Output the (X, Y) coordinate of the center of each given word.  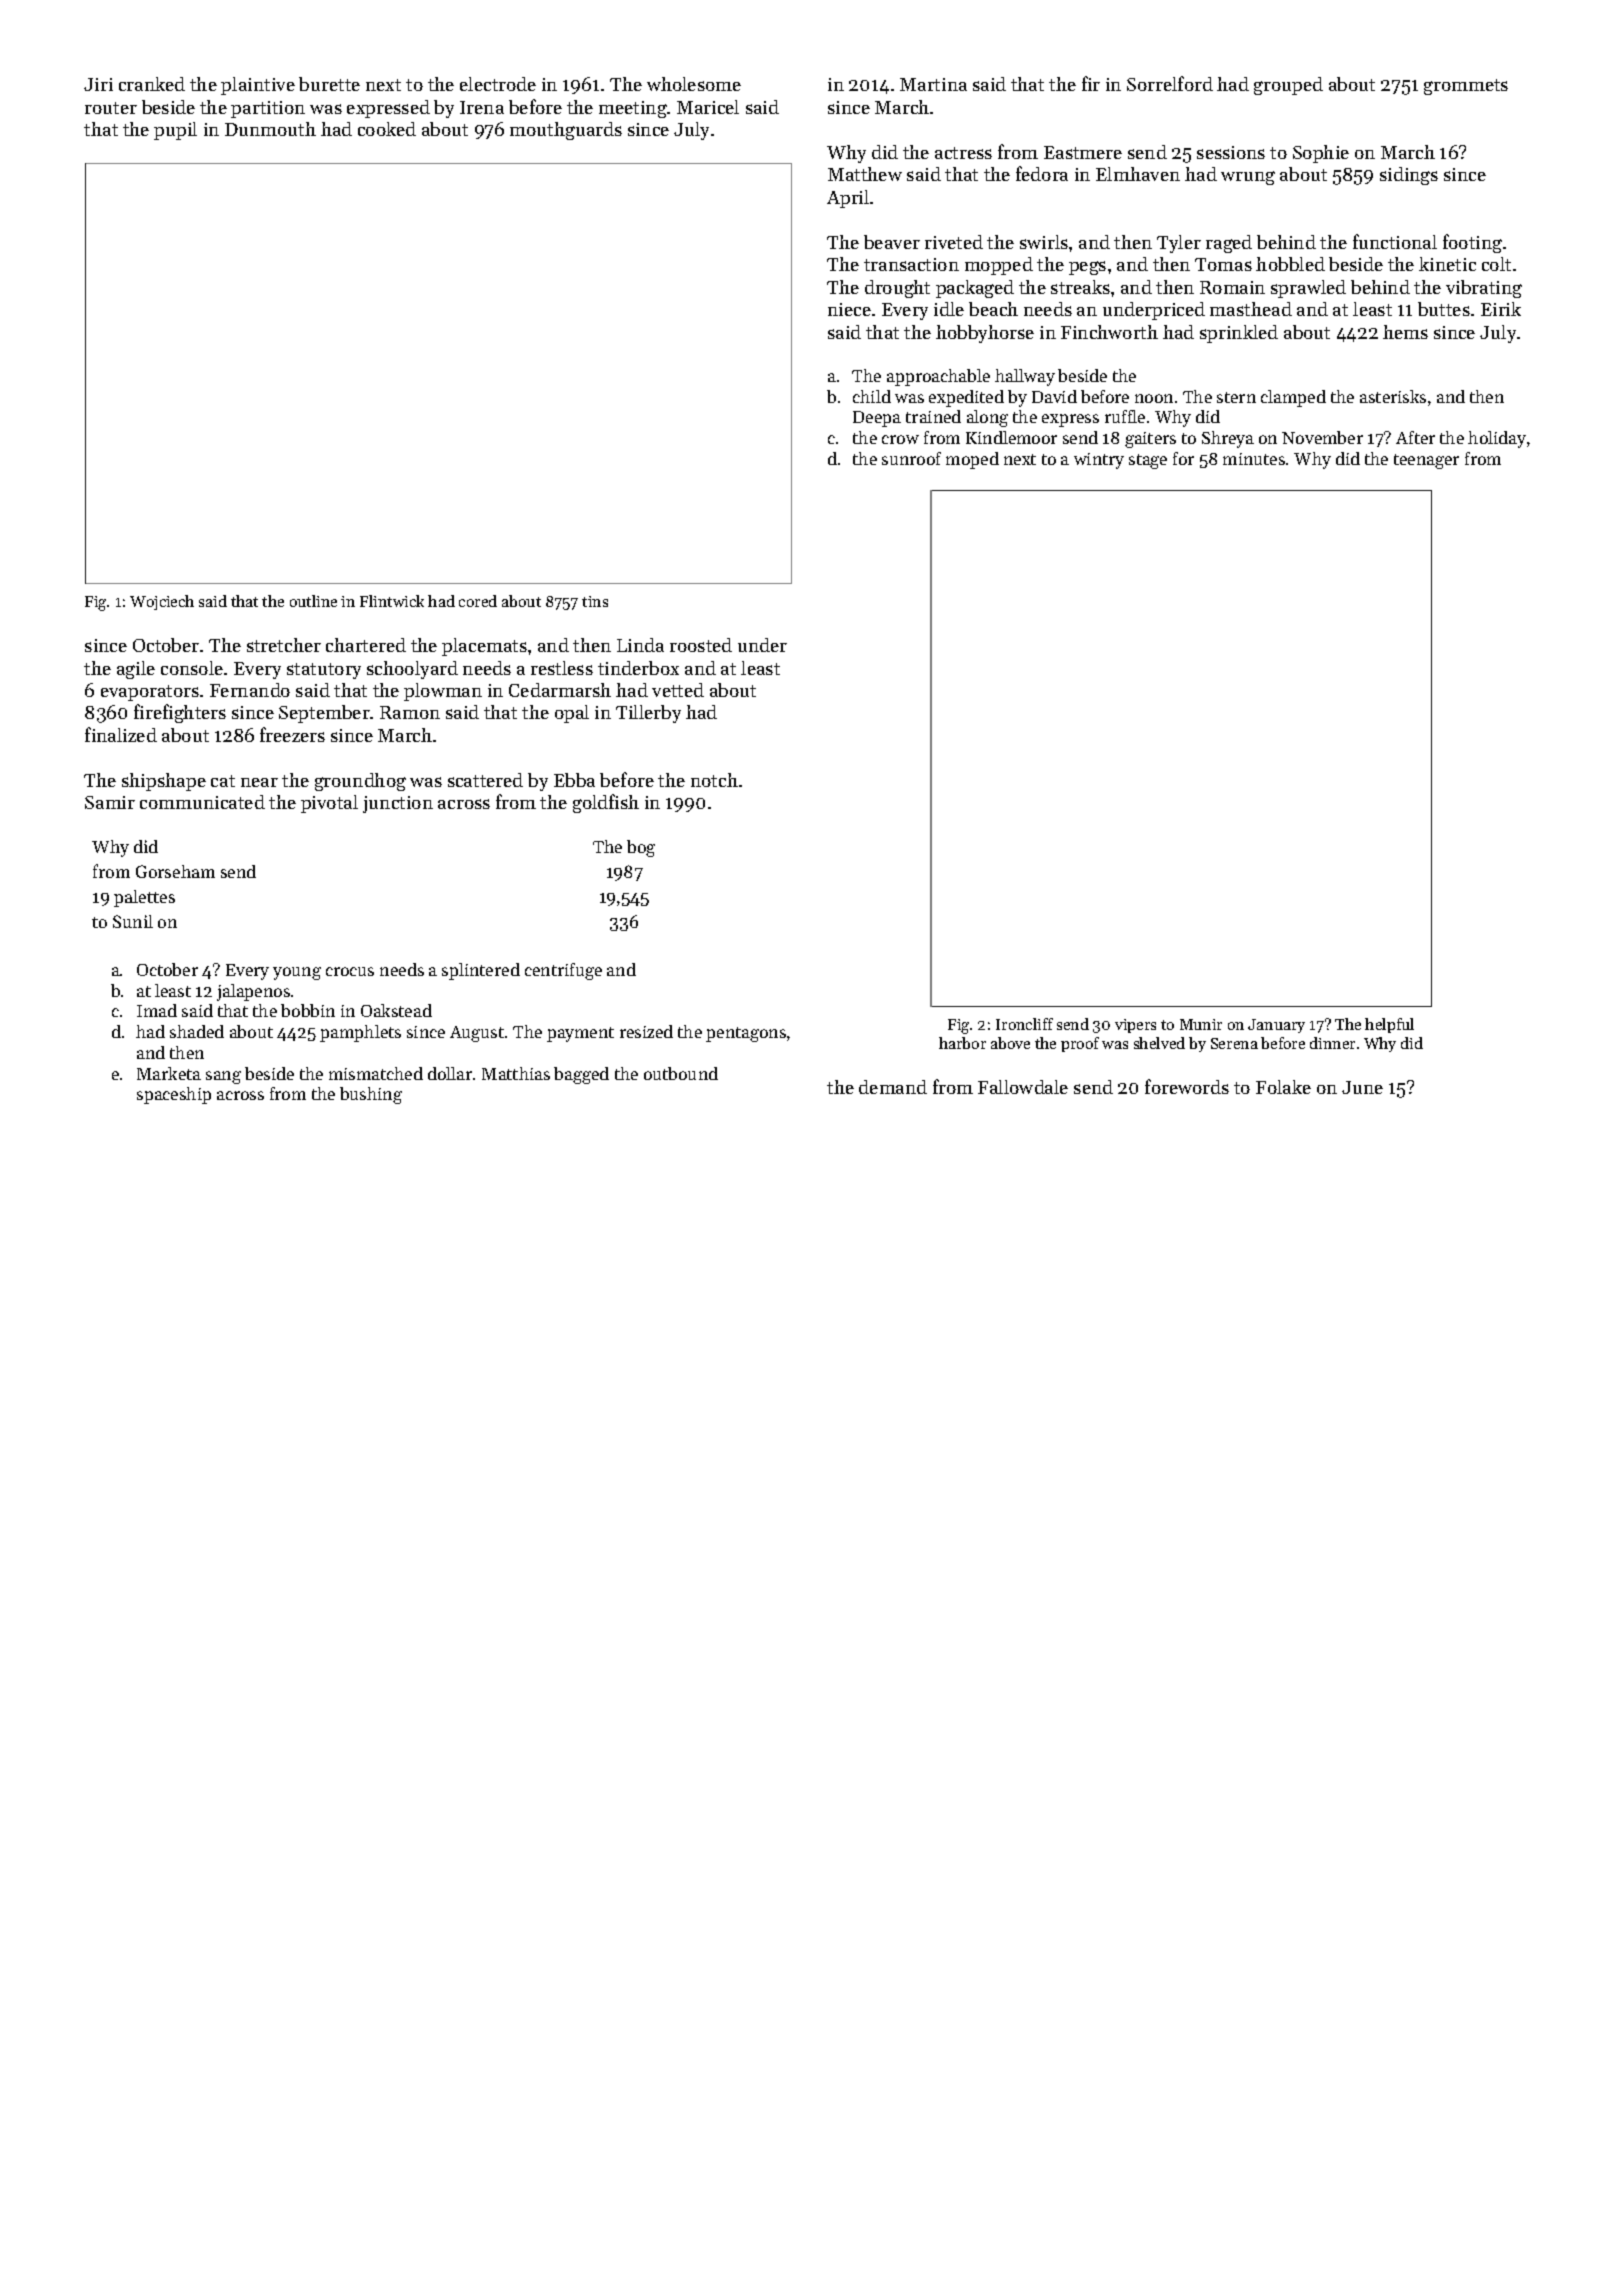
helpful (1389, 1025)
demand (893, 1087)
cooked (387, 129)
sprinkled (1239, 334)
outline (313, 601)
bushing (371, 1095)
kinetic (1447, 264)
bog (641, 848)
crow (900, 439)
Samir (110, 802)
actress (963, 153)
